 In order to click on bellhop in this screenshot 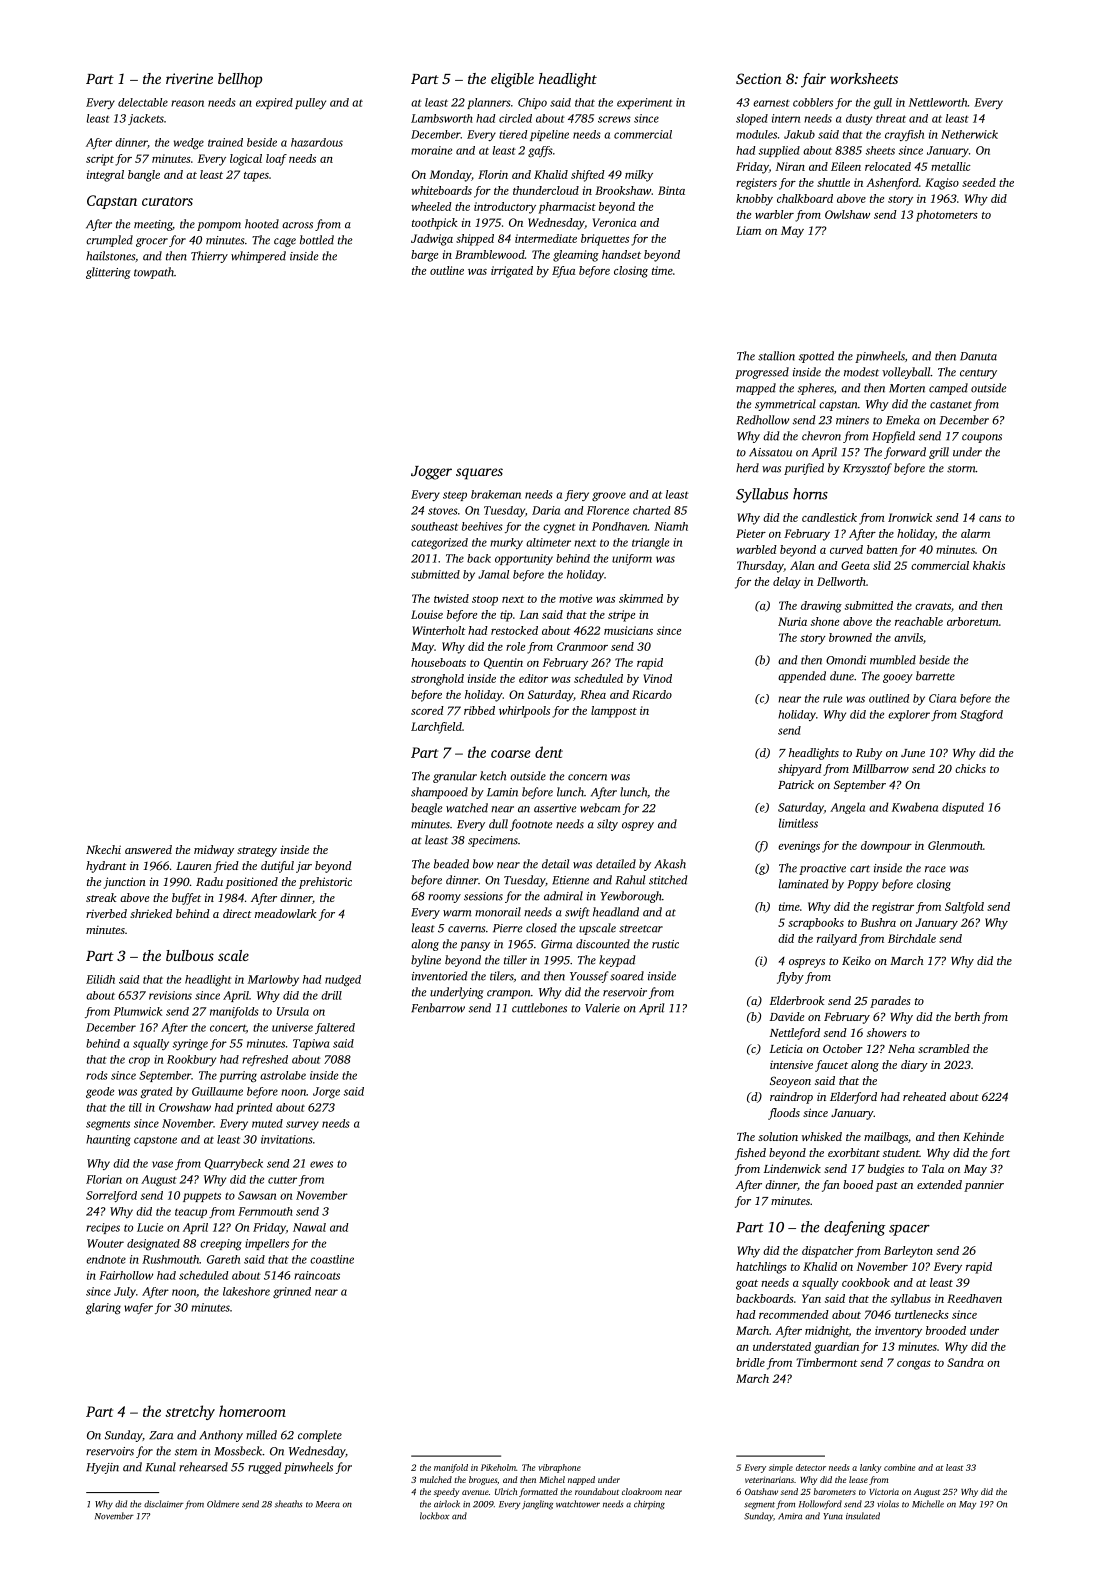, I will do `click(240, 80)`.
